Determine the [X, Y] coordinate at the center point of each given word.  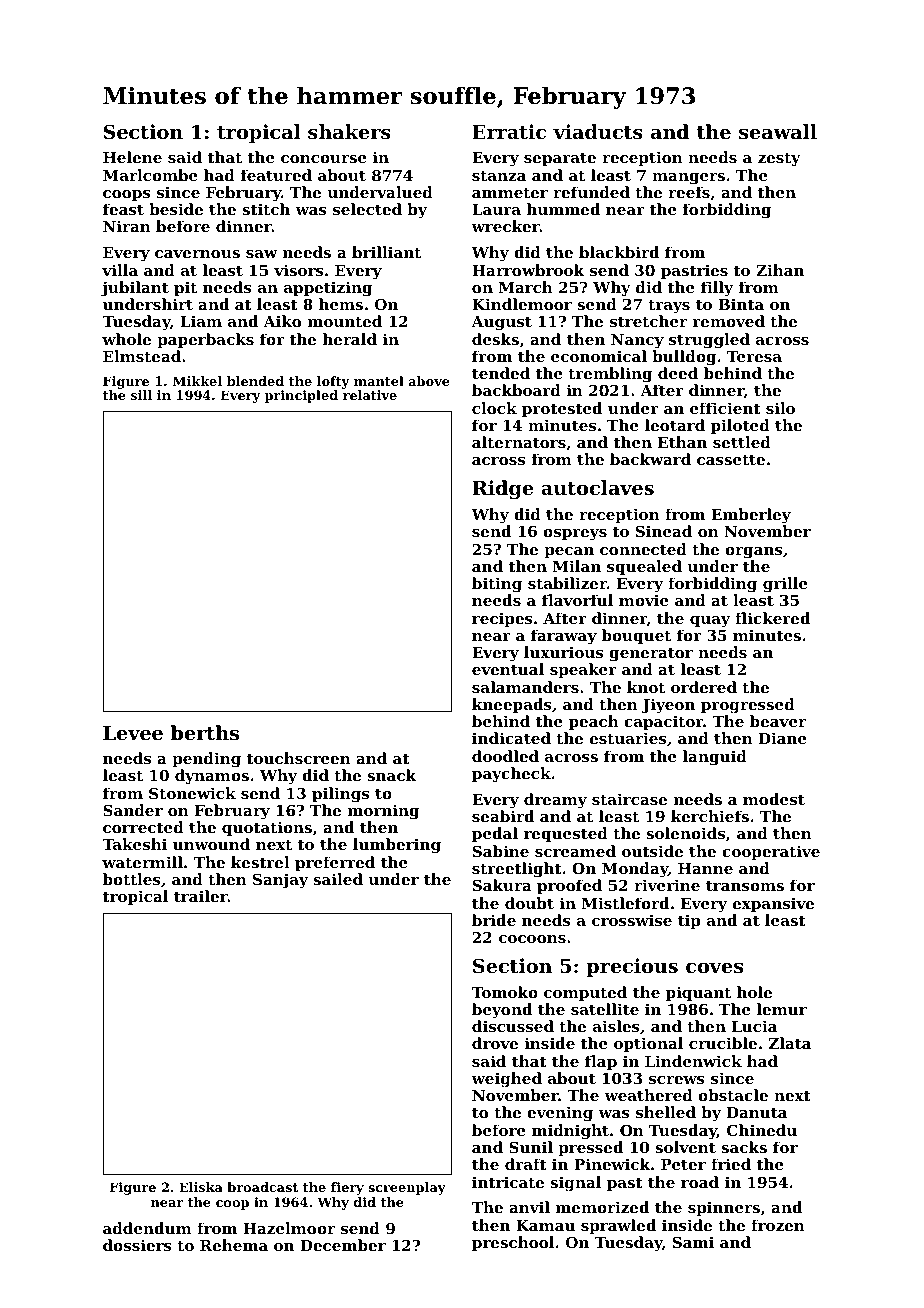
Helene [132, 157]
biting [497, 585]
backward [650, 459]
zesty [779, 159]
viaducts [598, 132]
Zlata [790, 1043]
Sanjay [280, 881]
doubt [529, 903]
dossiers [137, 1245]
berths [205, 733]
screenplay [407, 1188]
